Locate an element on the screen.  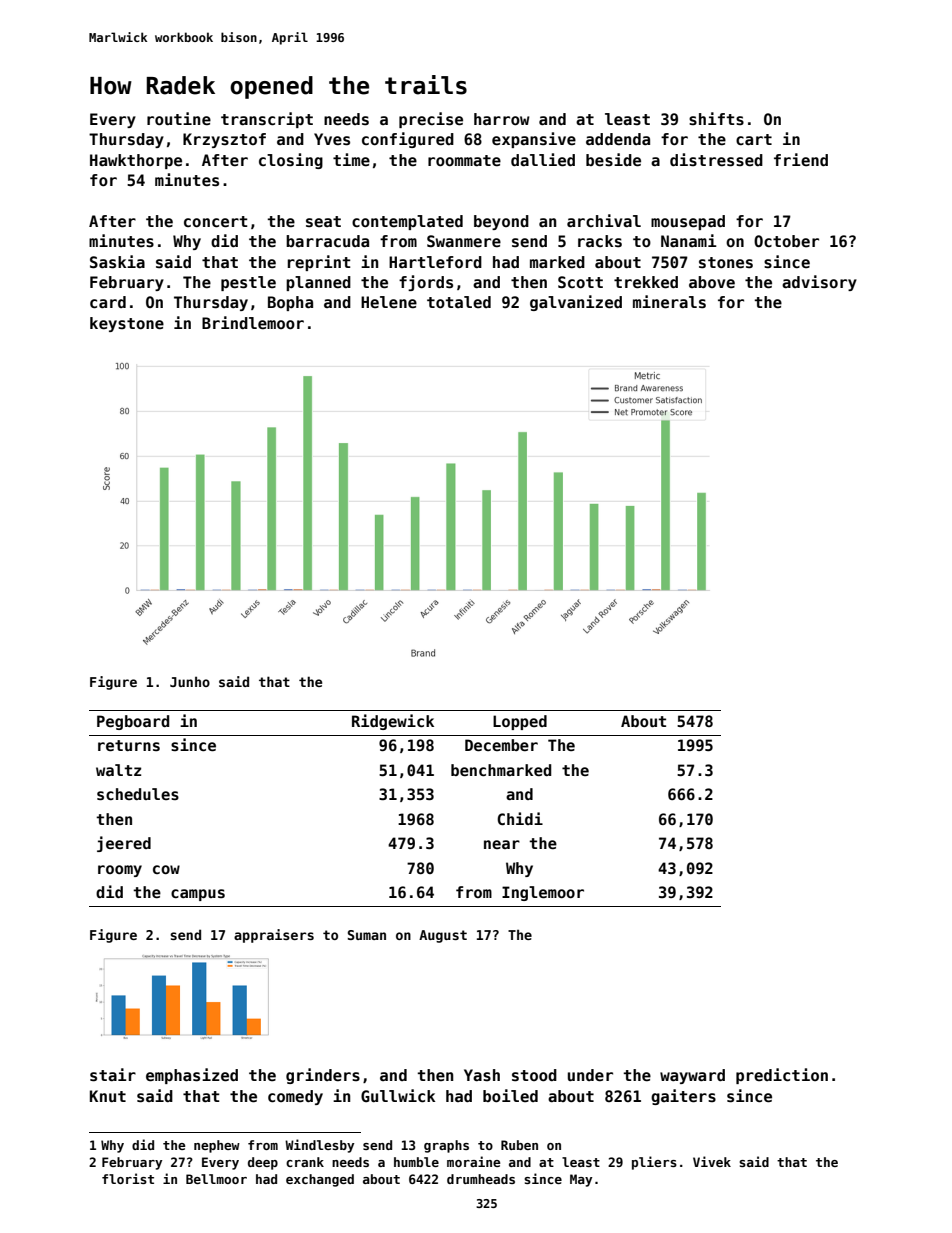
Pegboard is located at coordinates (133, 722).
